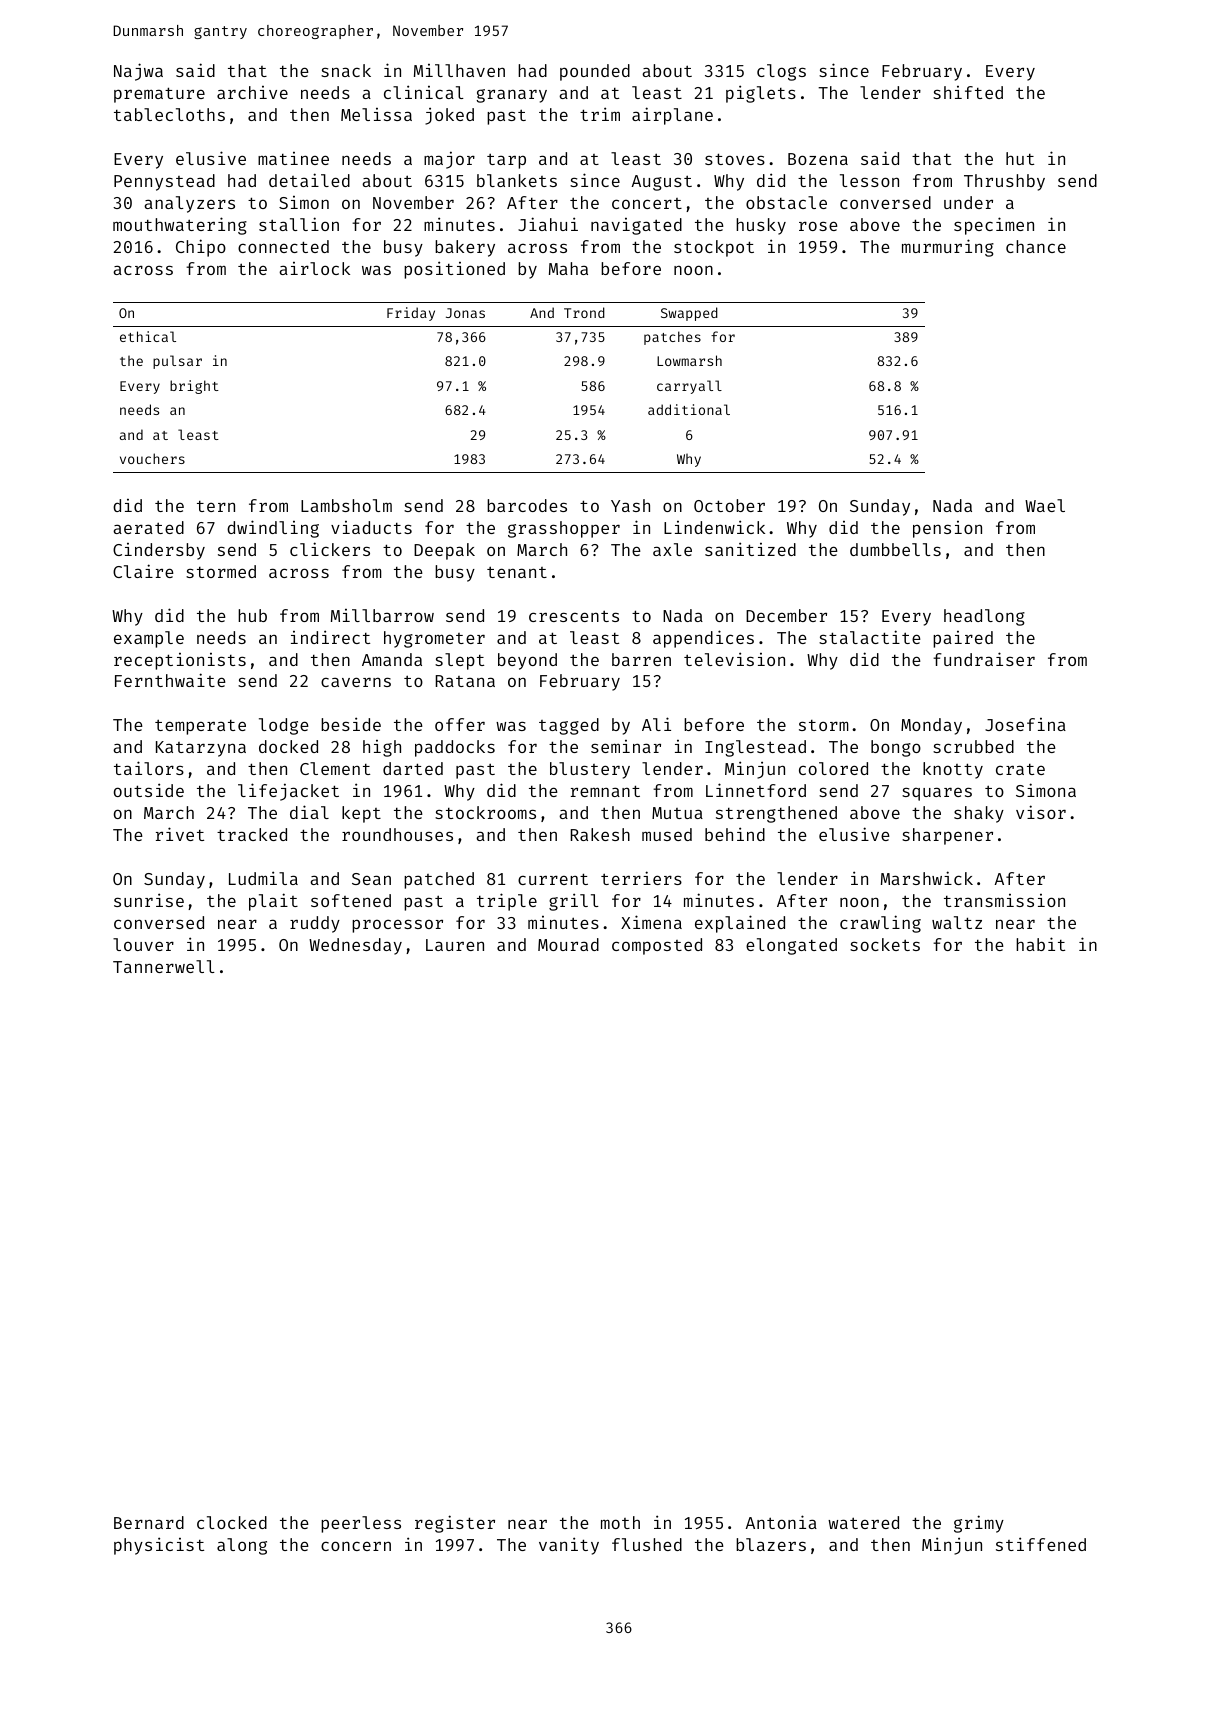 The height and width of the screenshot is (1713, 1211). Describe the element at coordinates (885, 944) in the screenshot. I see `sockets` at that location.
